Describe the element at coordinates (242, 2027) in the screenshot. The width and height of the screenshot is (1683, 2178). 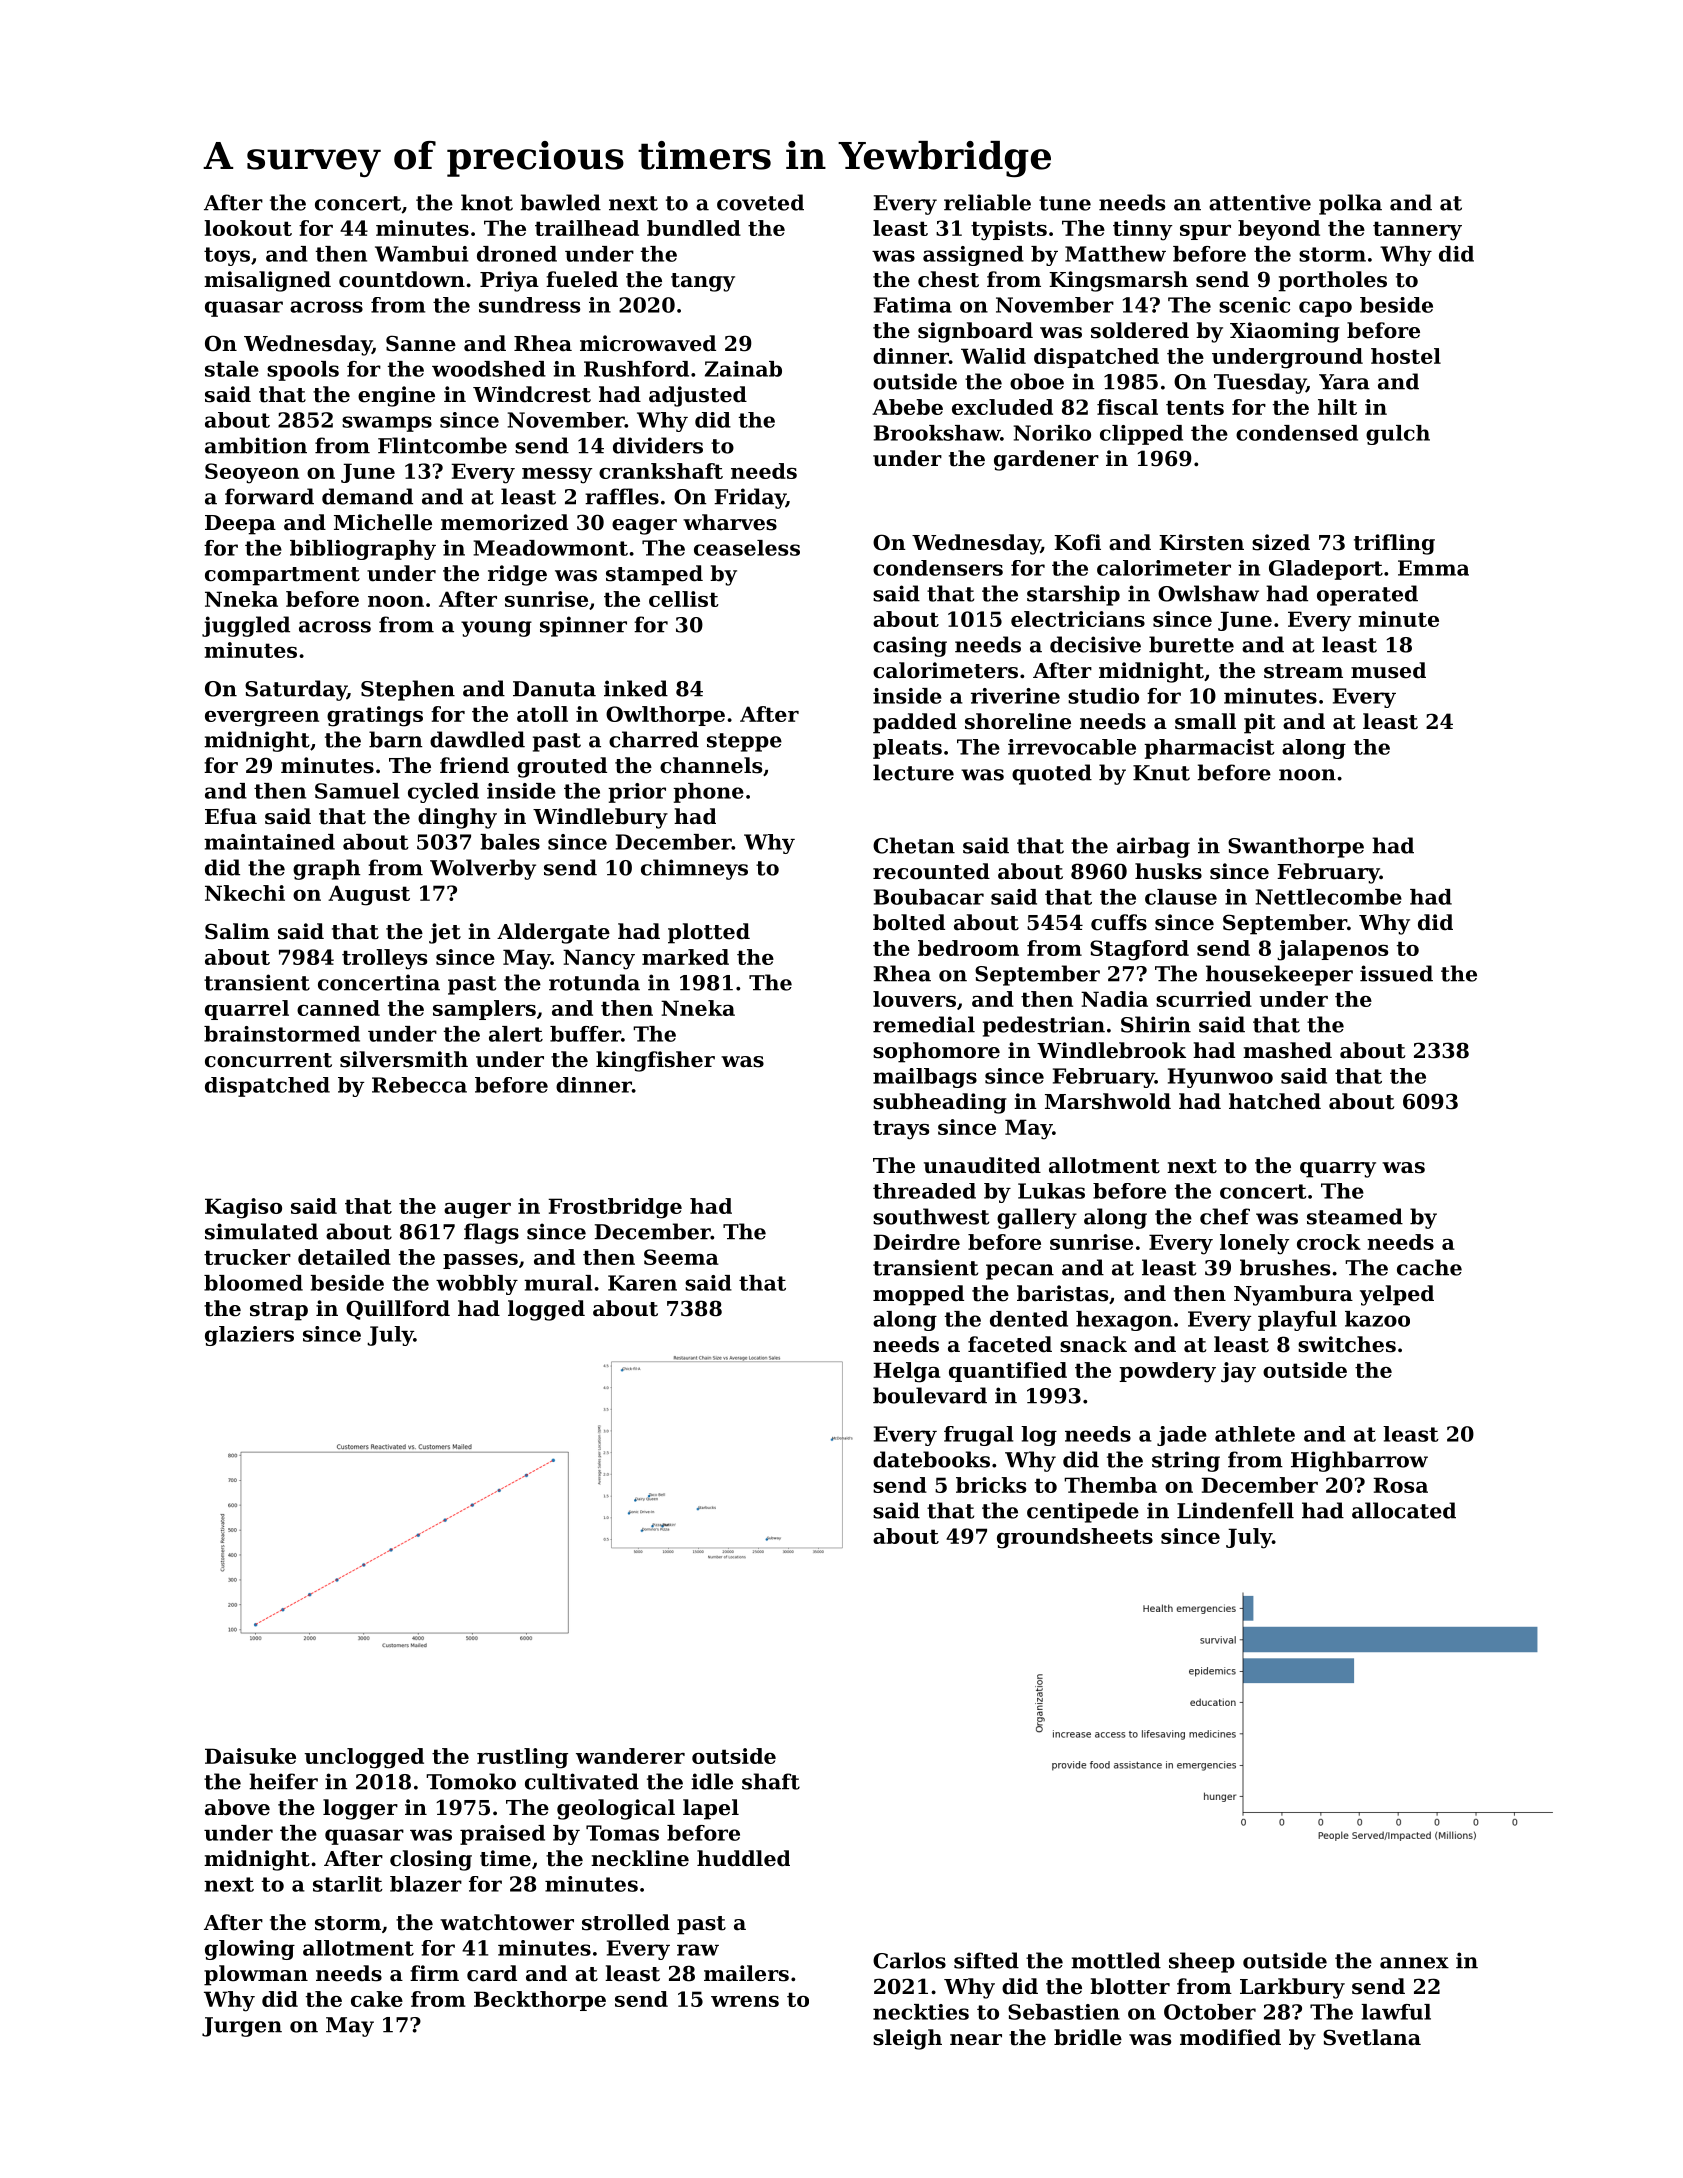
I see `Jurgen` at that location.
